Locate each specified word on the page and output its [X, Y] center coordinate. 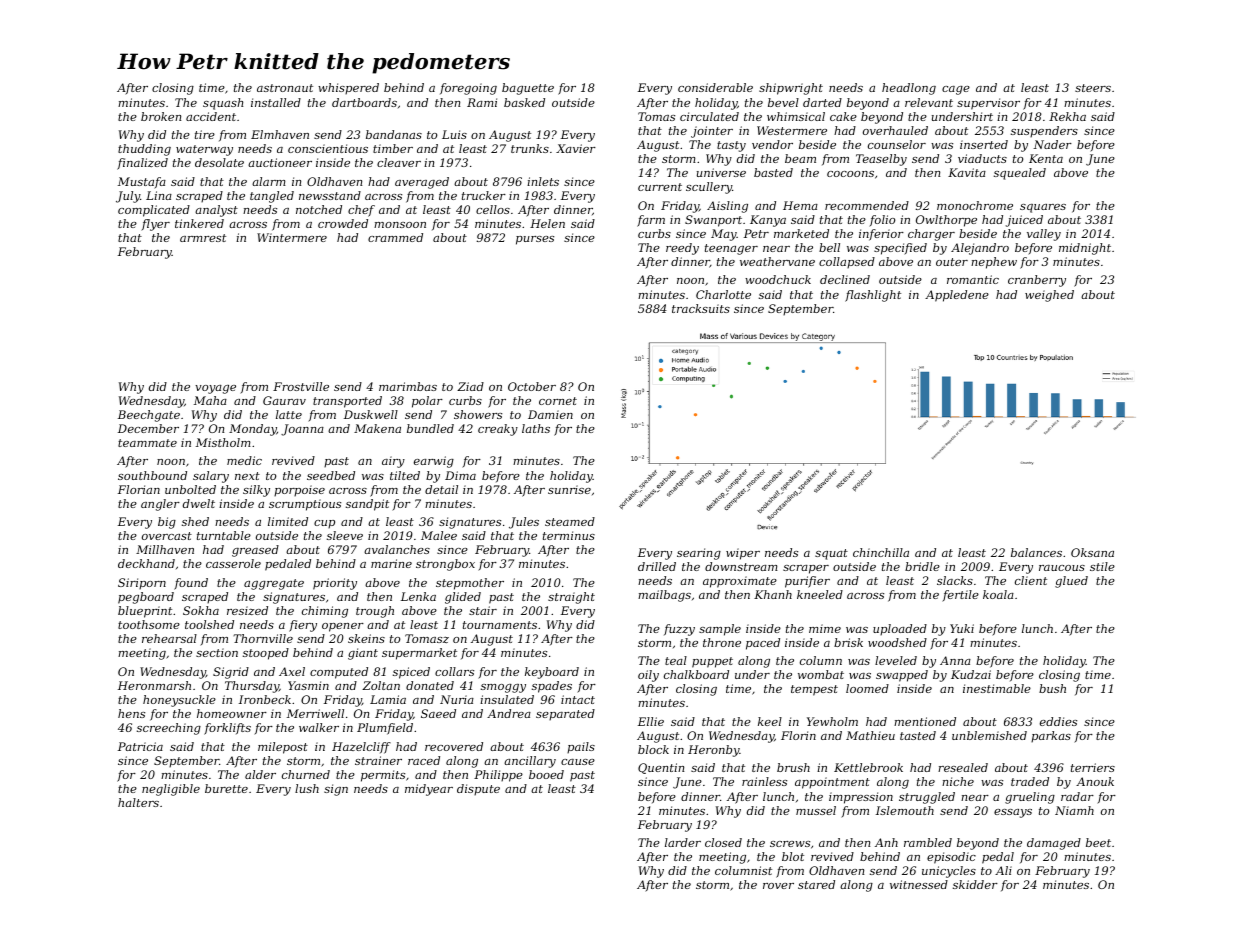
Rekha [1067, 116]
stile [1102, 566]
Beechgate [149, 416]
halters [138, 802]
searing [699, 554]
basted [773, 172]
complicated [154, 211]
